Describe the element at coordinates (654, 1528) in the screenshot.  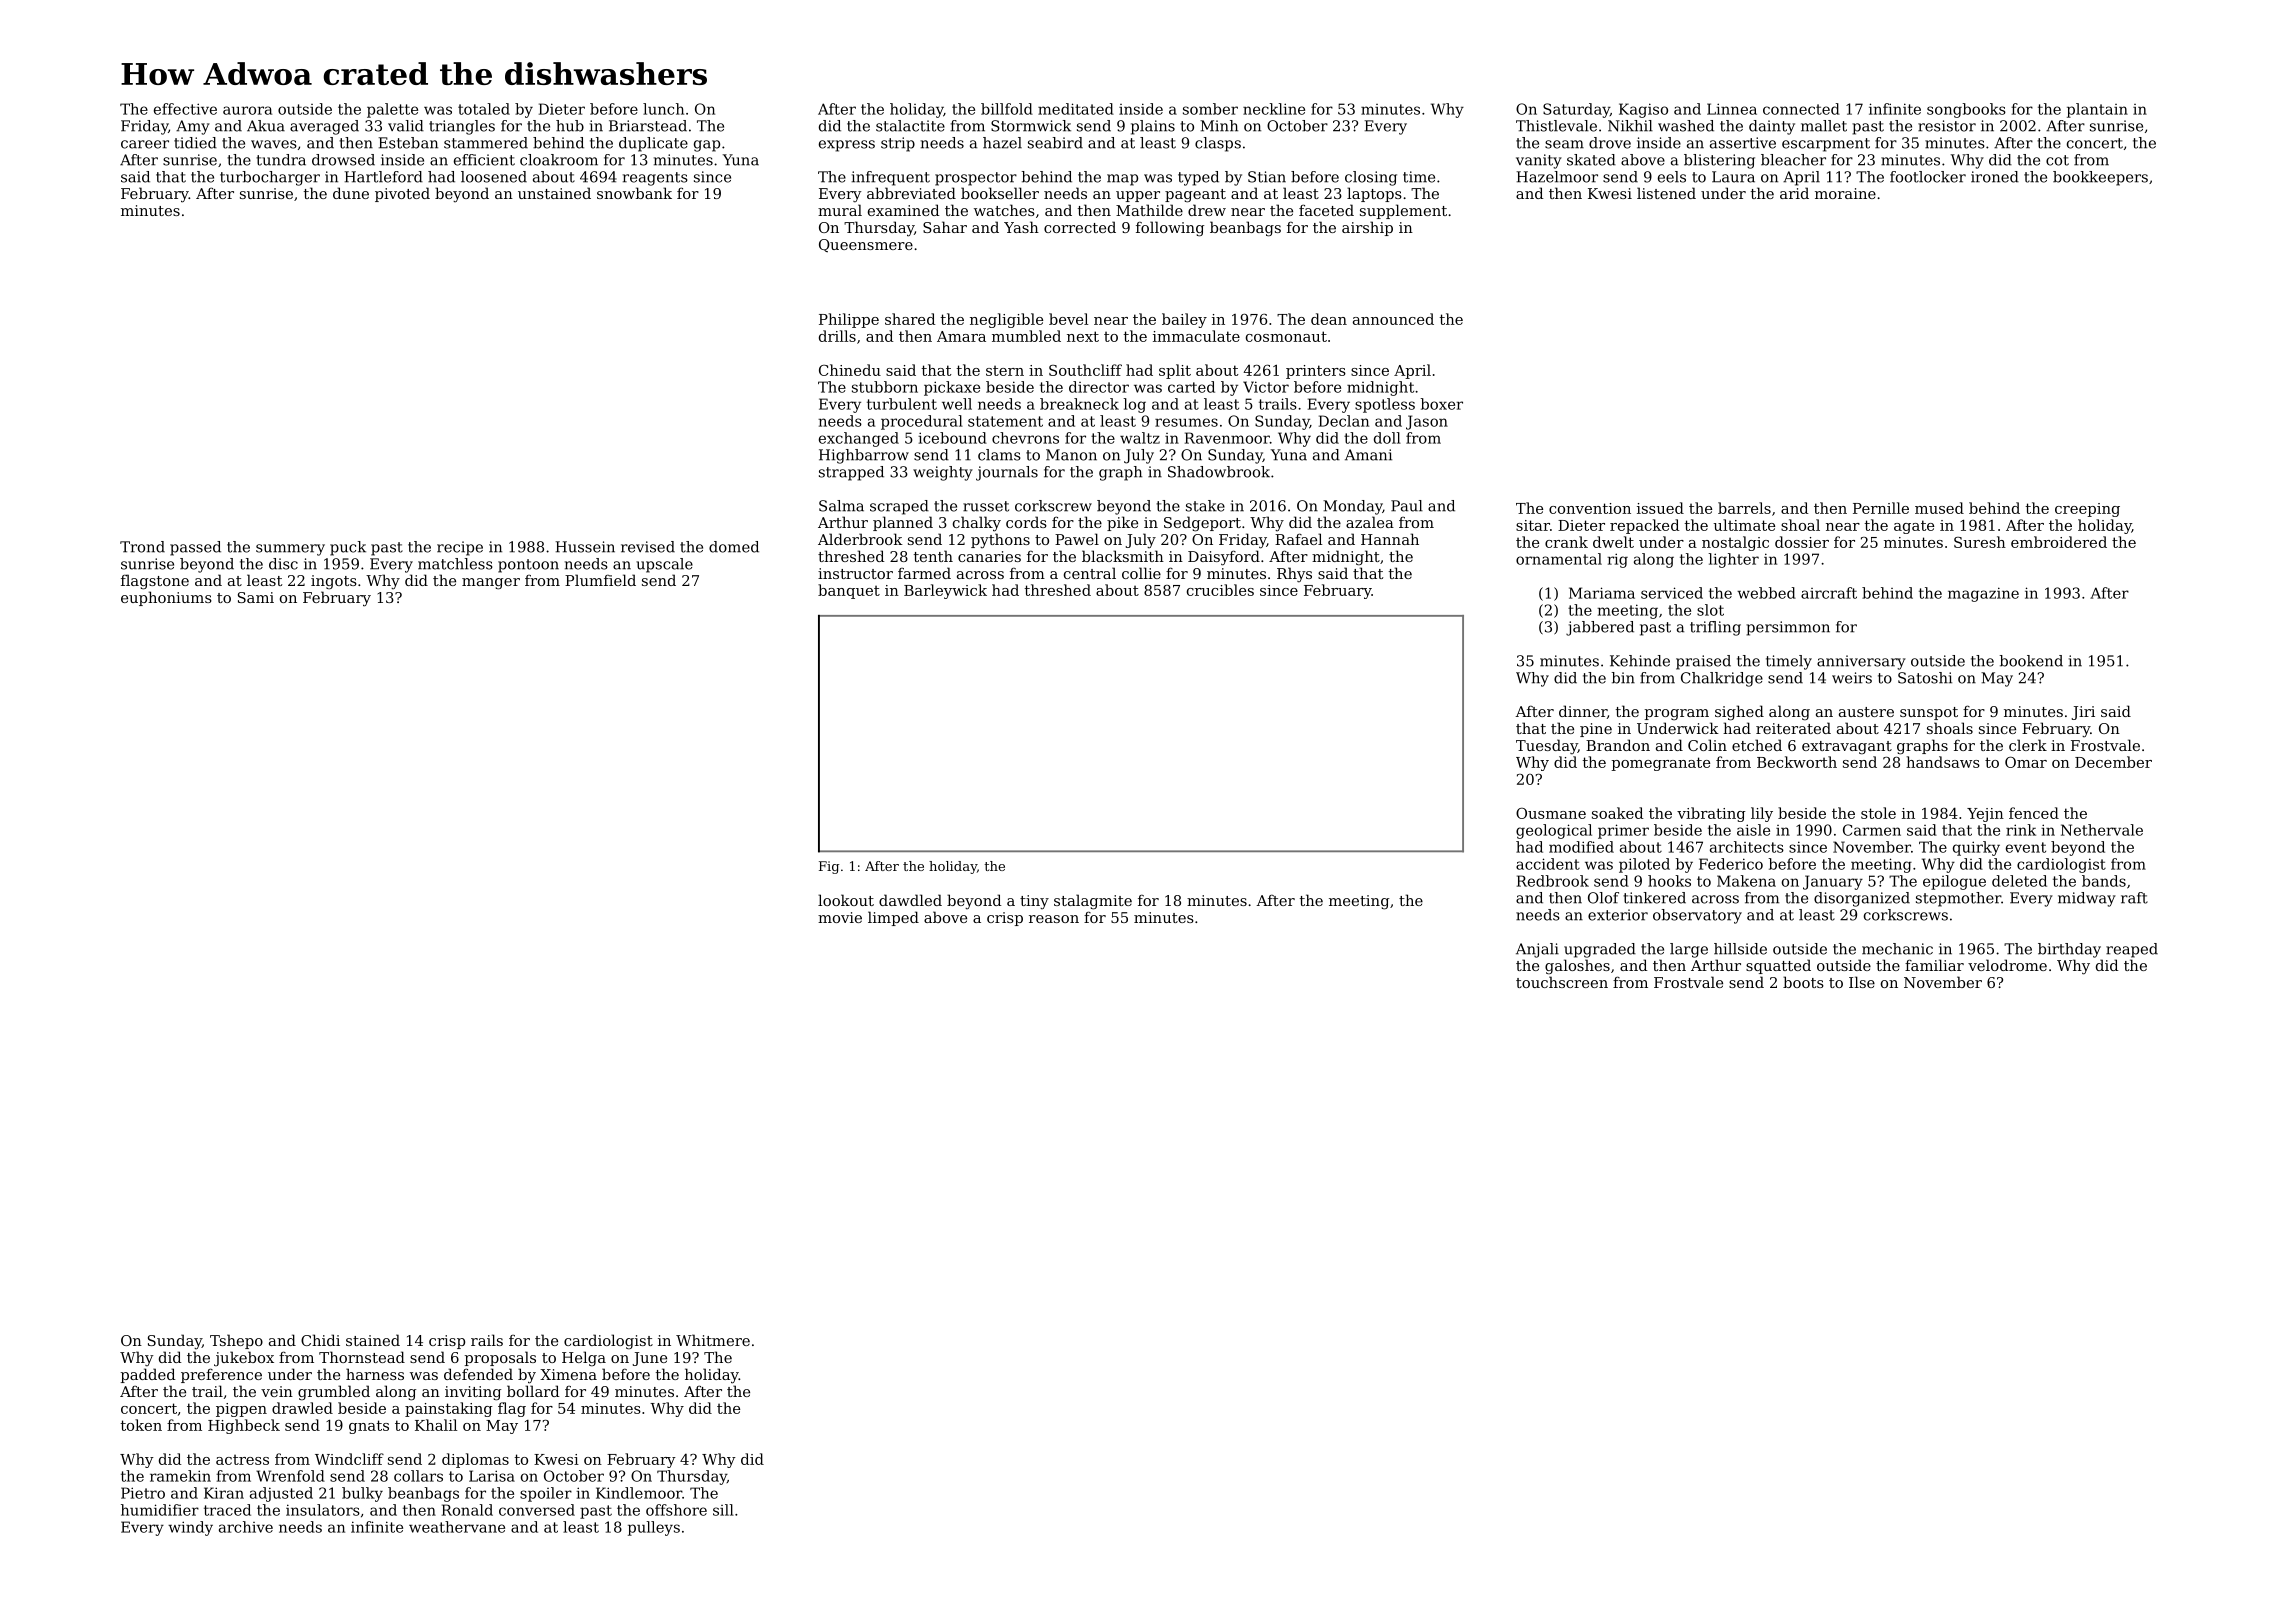
I see `pulleys` at that location.
